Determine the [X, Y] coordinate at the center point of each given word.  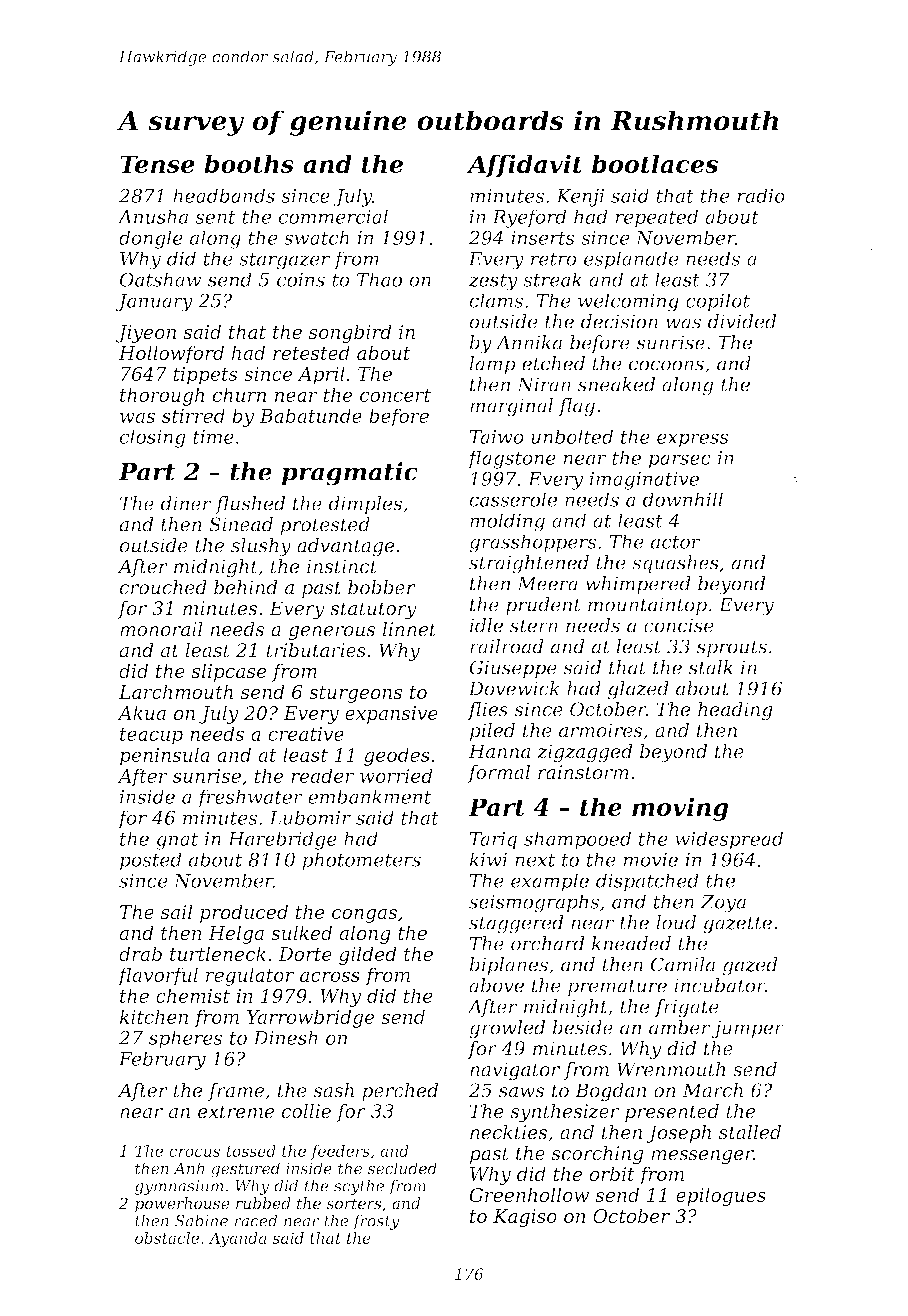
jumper [748, 1029]
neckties [508, 1132]
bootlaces [655, 163]
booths [249, 163]
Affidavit [525, 166]
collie [306, 1111]
